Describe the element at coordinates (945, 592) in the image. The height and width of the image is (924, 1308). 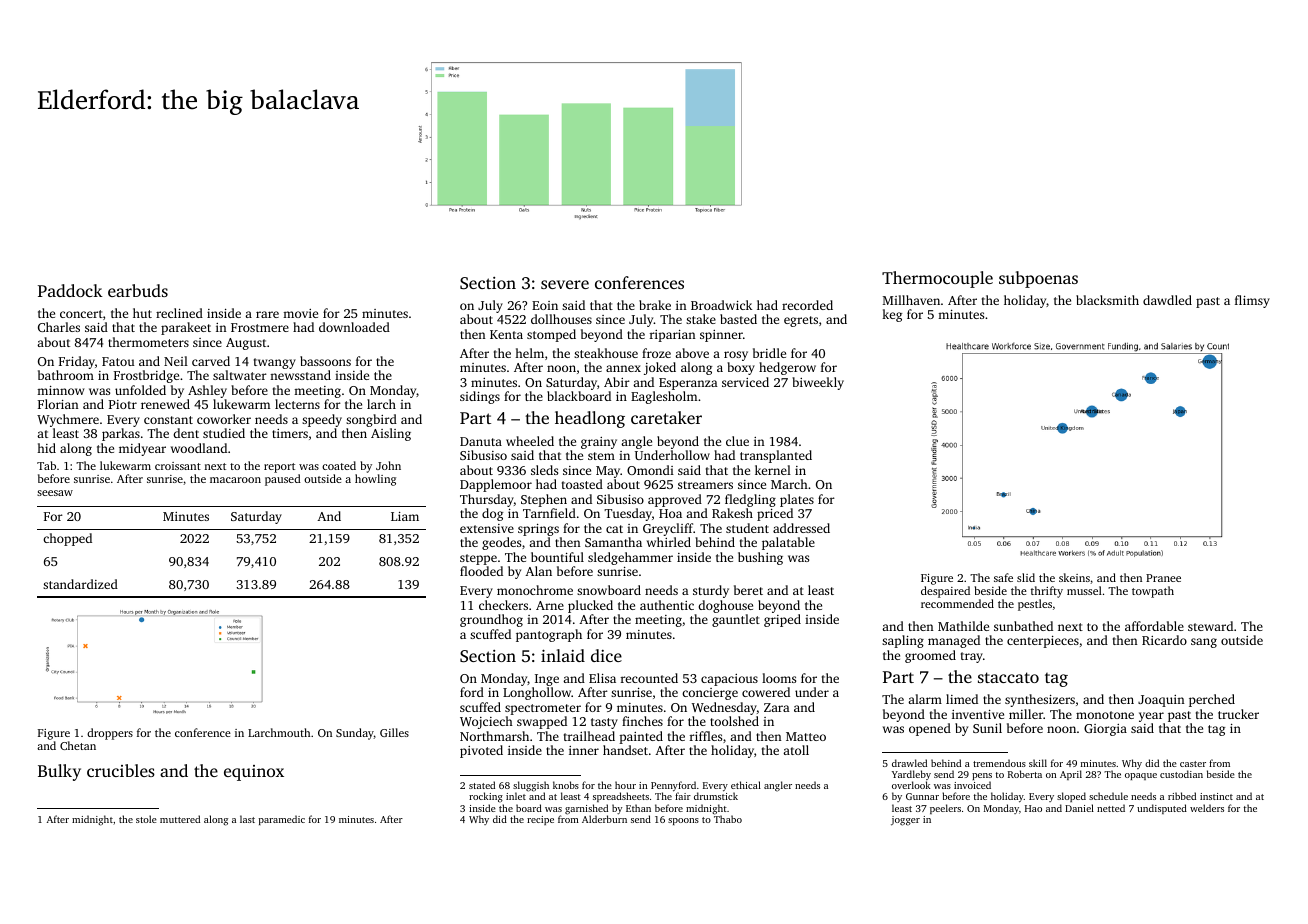
I see `despaired` at that location.
